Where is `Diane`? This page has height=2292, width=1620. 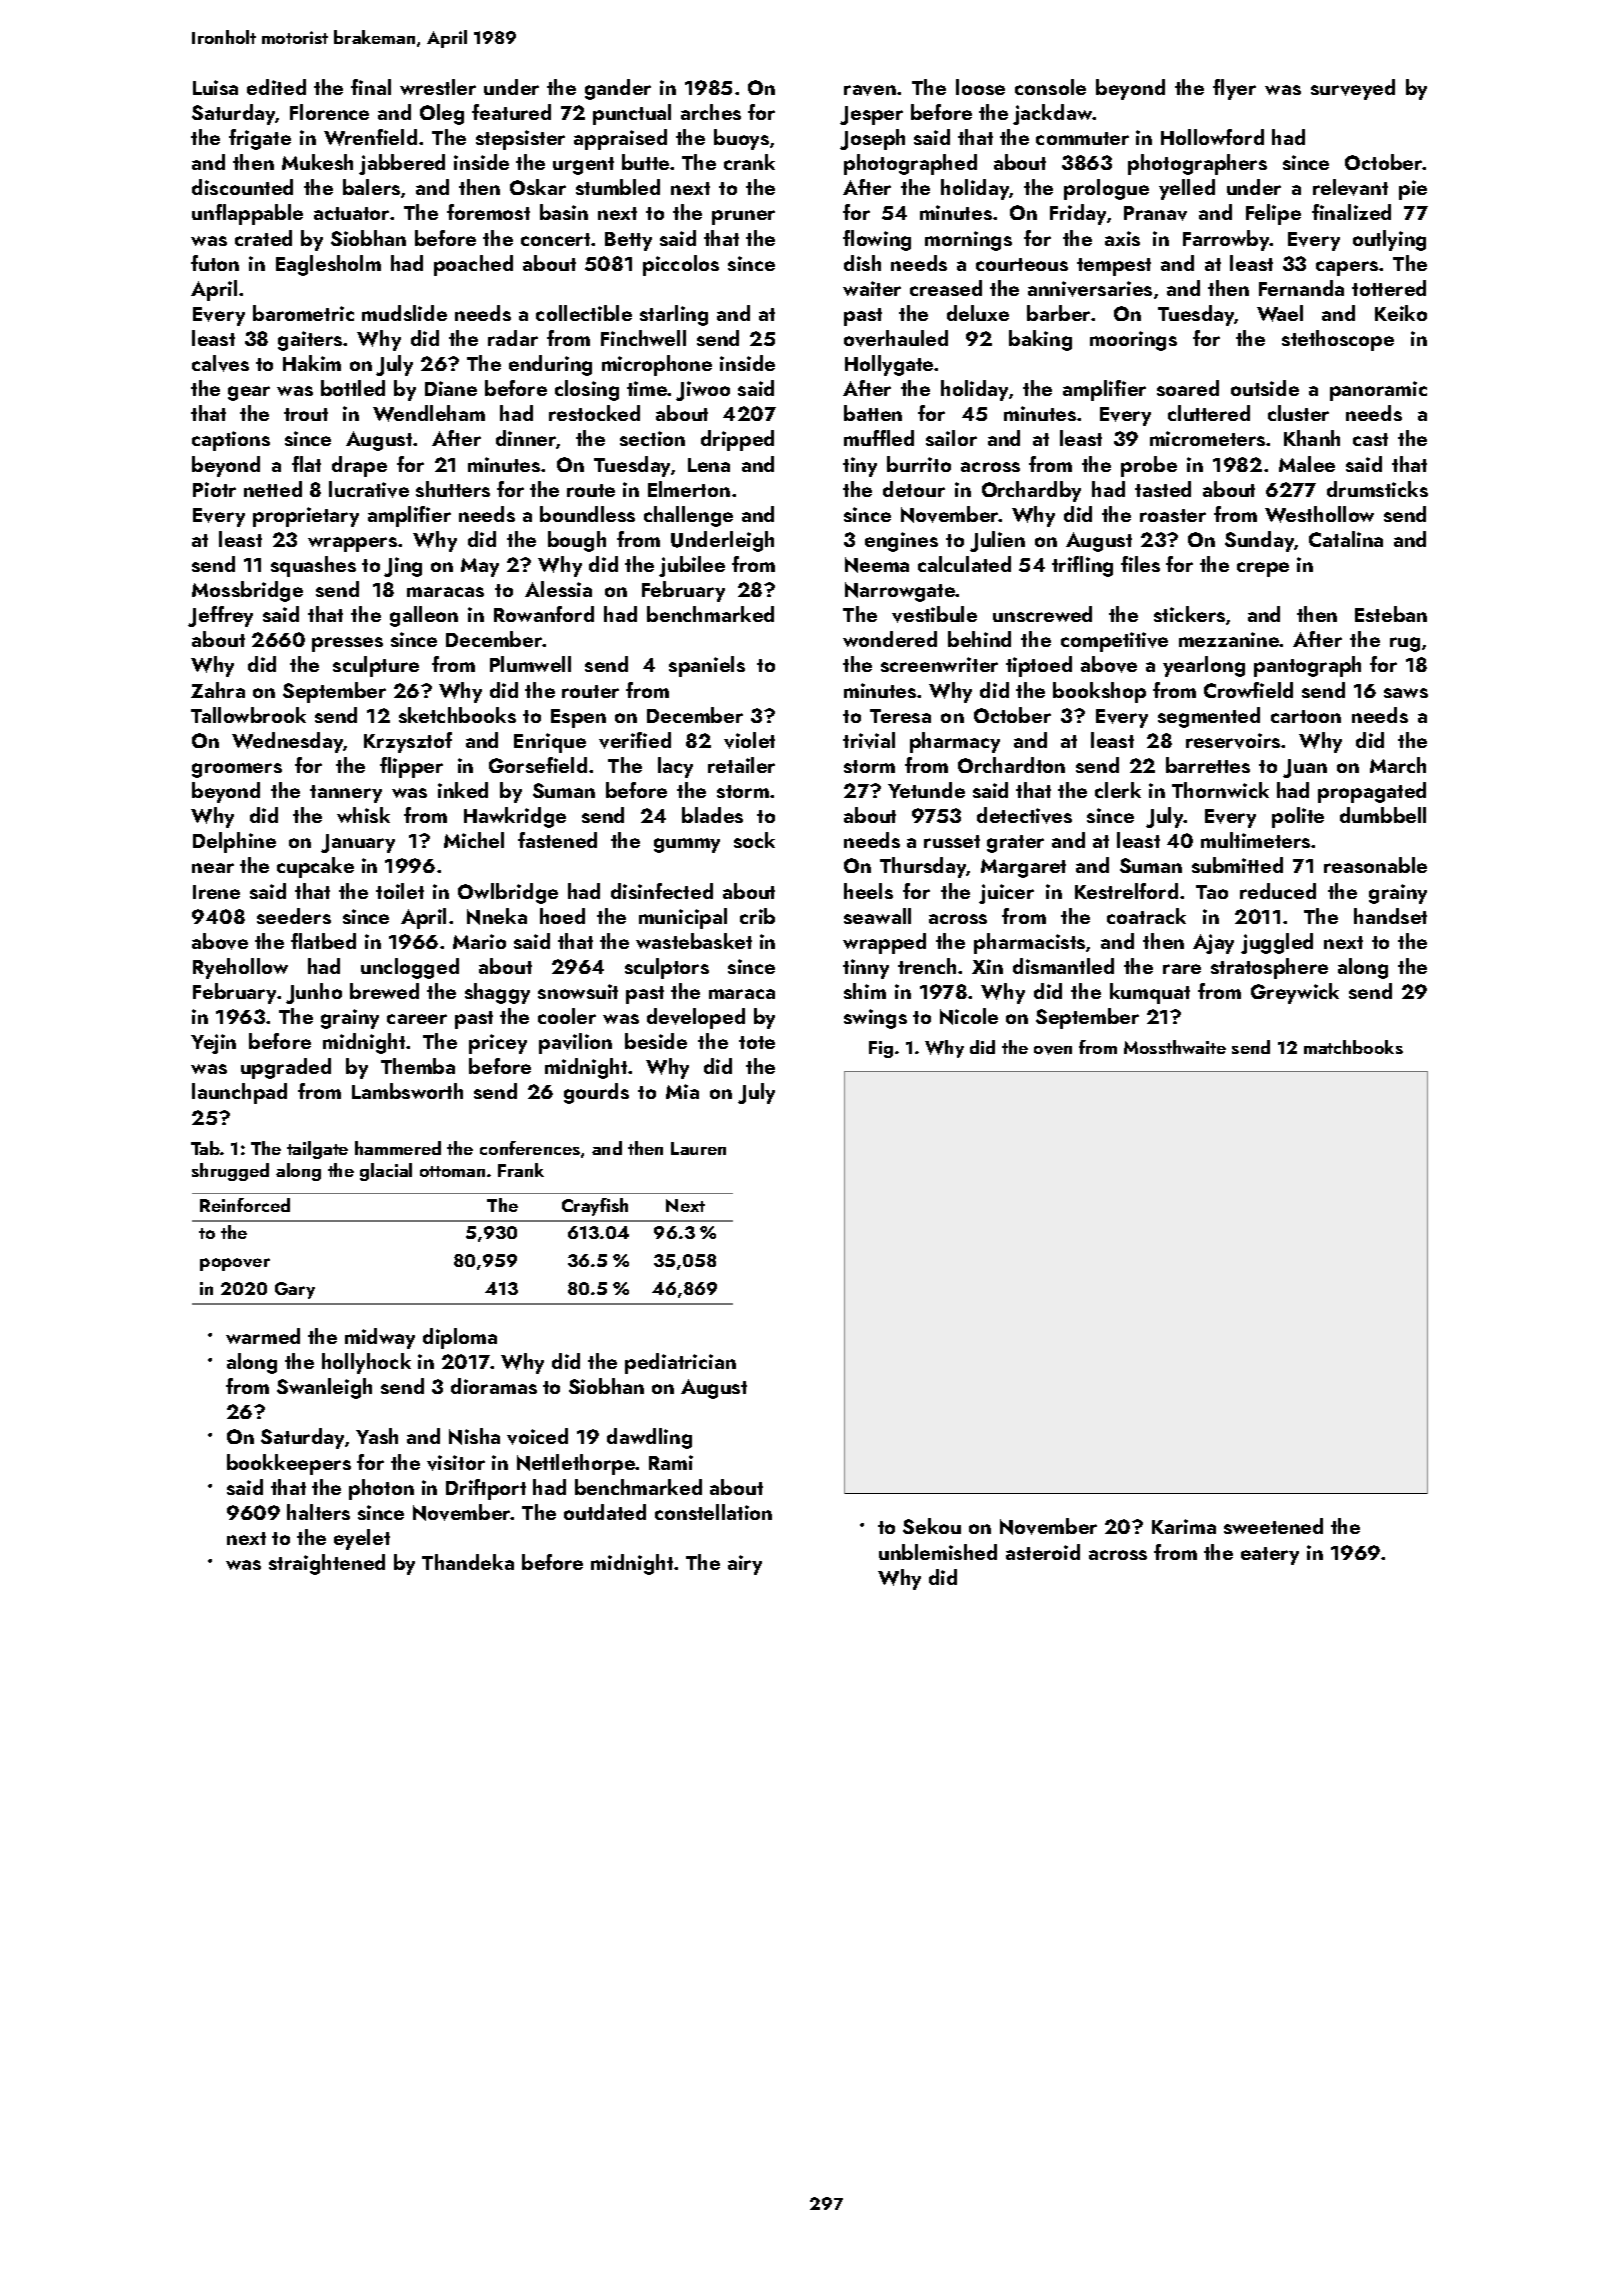 Diane is located at coordinates (451, 388).
